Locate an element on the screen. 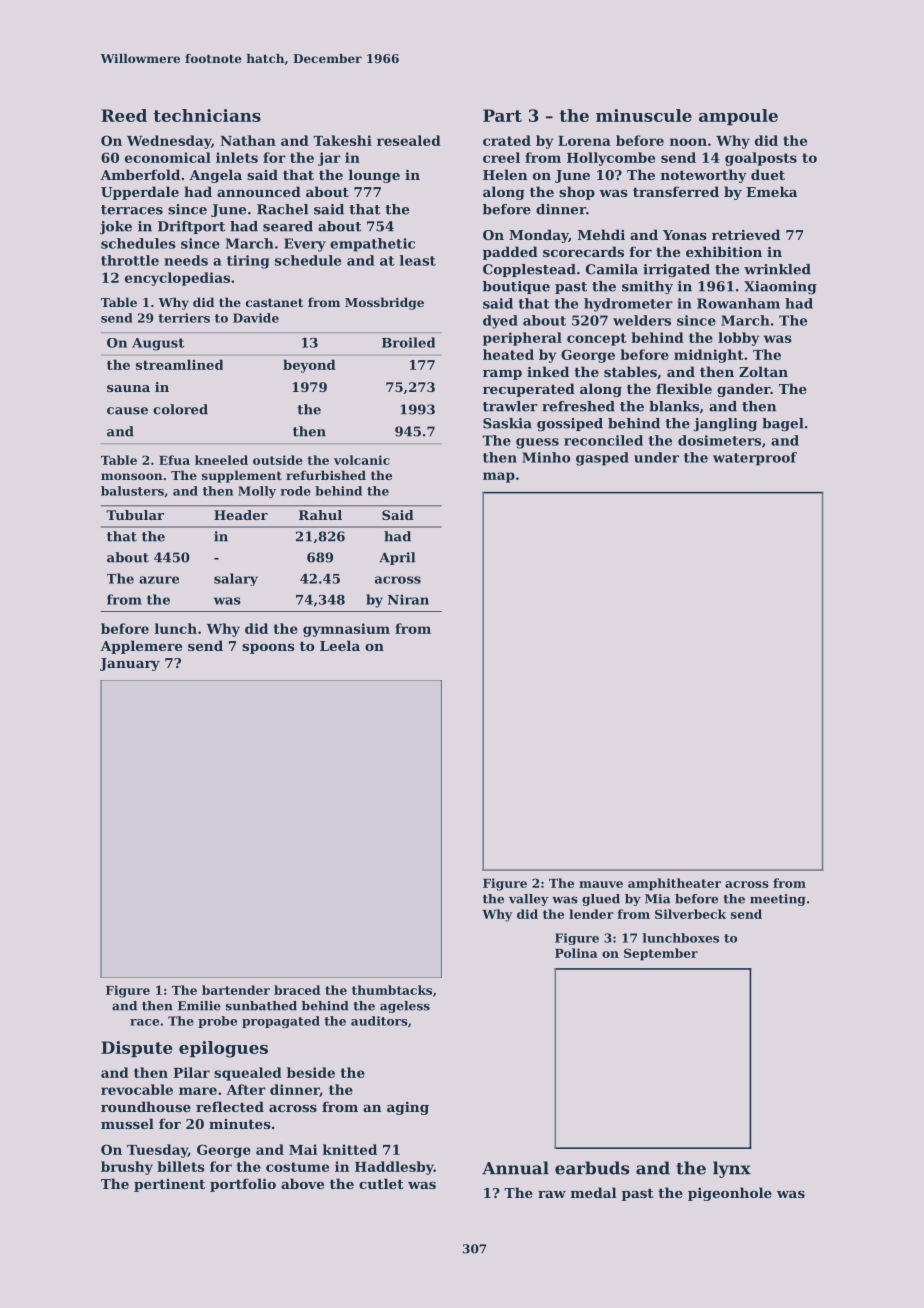 This screenshot has width=924, height=1308. pertinent is located at coordinates (169, 1185).
